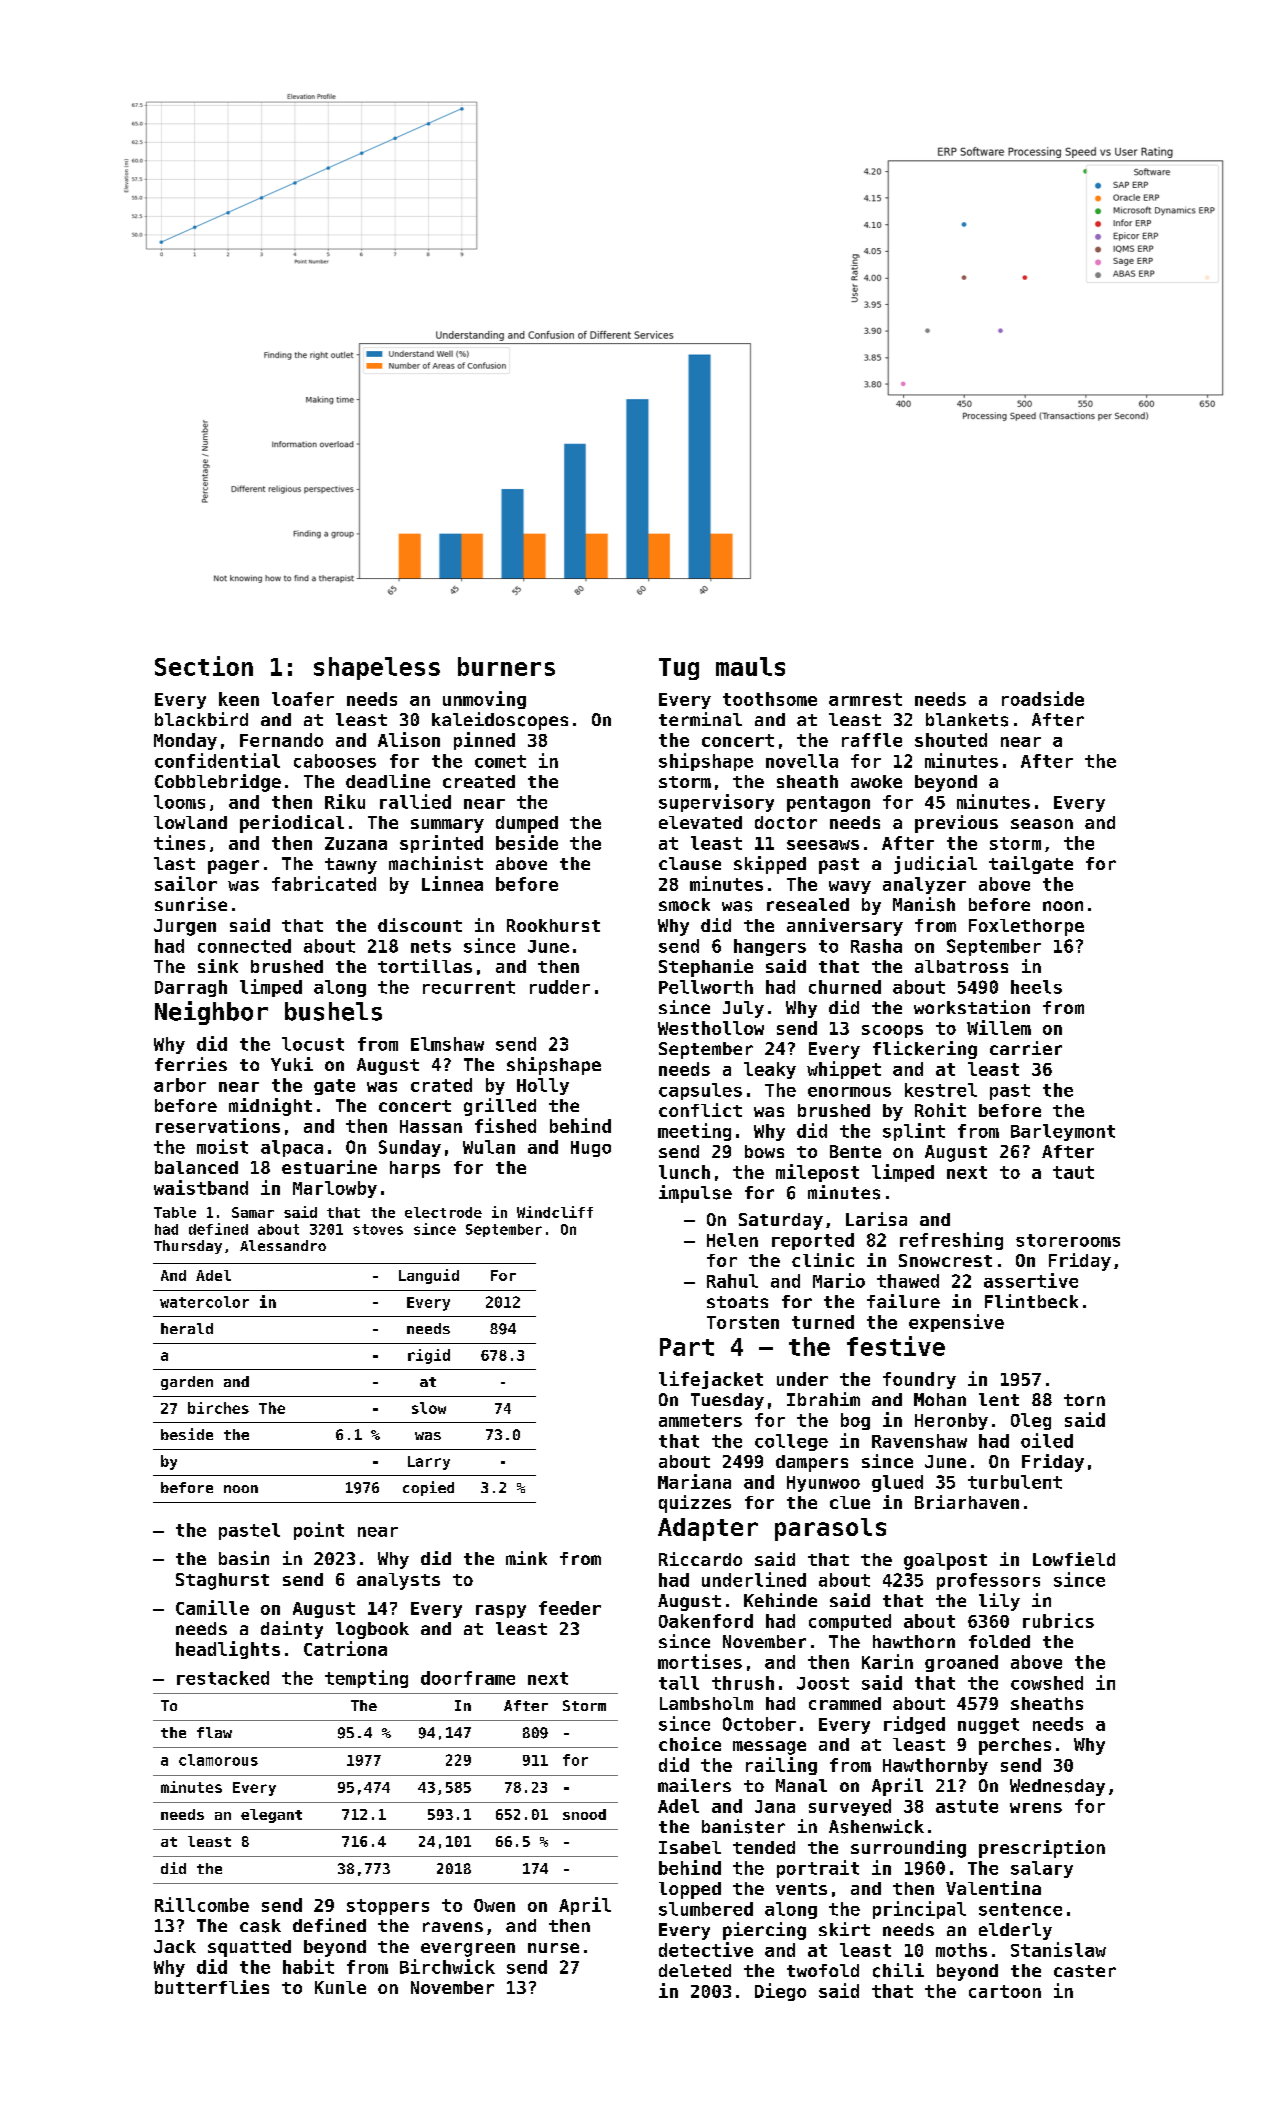  Describe the element at coordinates (340, 1987) in the image. I see `Kunle` at that location.
